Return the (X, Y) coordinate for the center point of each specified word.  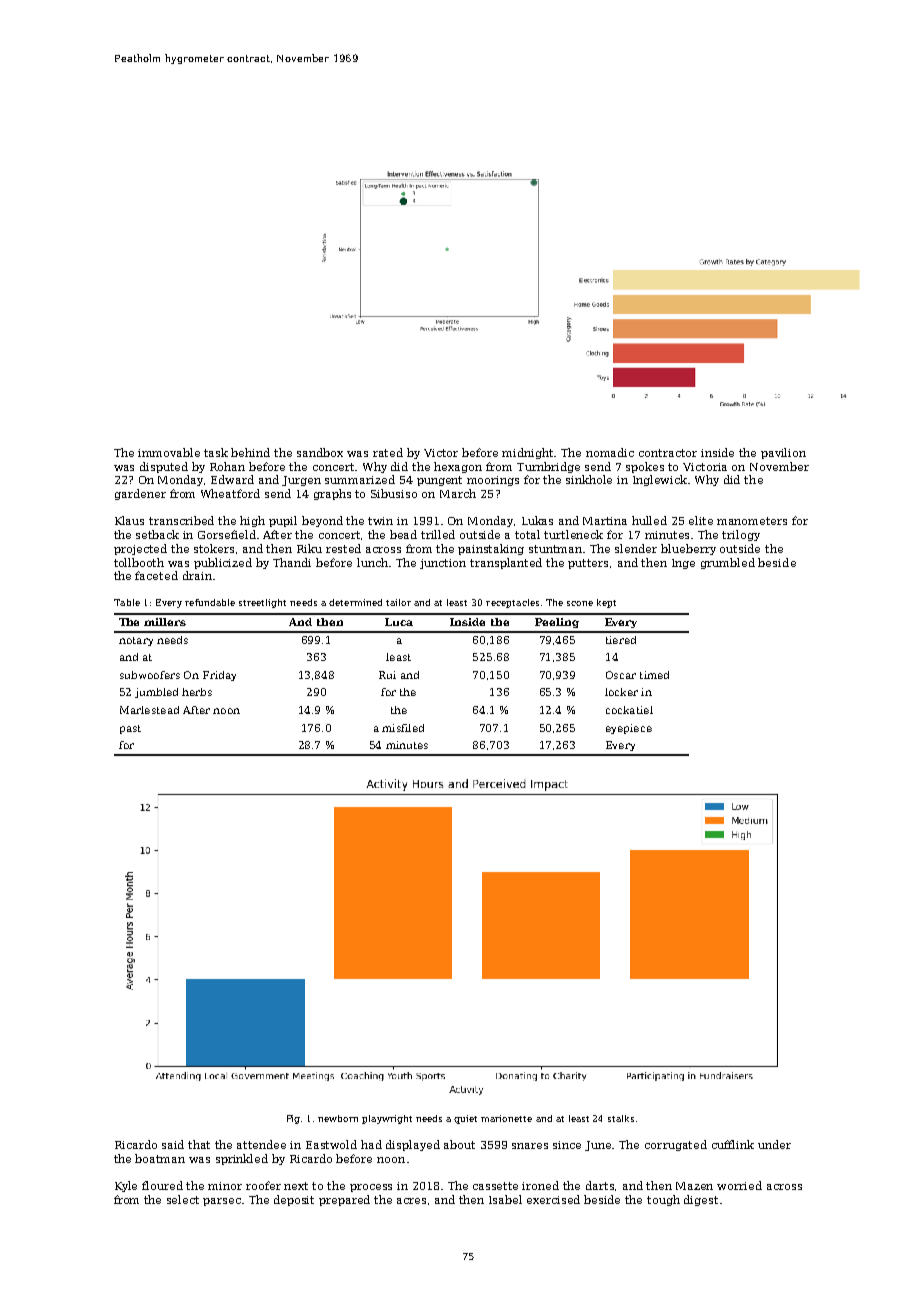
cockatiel (629, 710)
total (527, 534)
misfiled (403, 728)
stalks (621, 1118)
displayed (413, 1145)
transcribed (181, 520)
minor (225, 1186)
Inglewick (660, 480)
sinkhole (589, 479)
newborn (338, 1118)
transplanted (506, 563)
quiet (465, 1119)
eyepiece (629, 729)
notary (136, 641)
